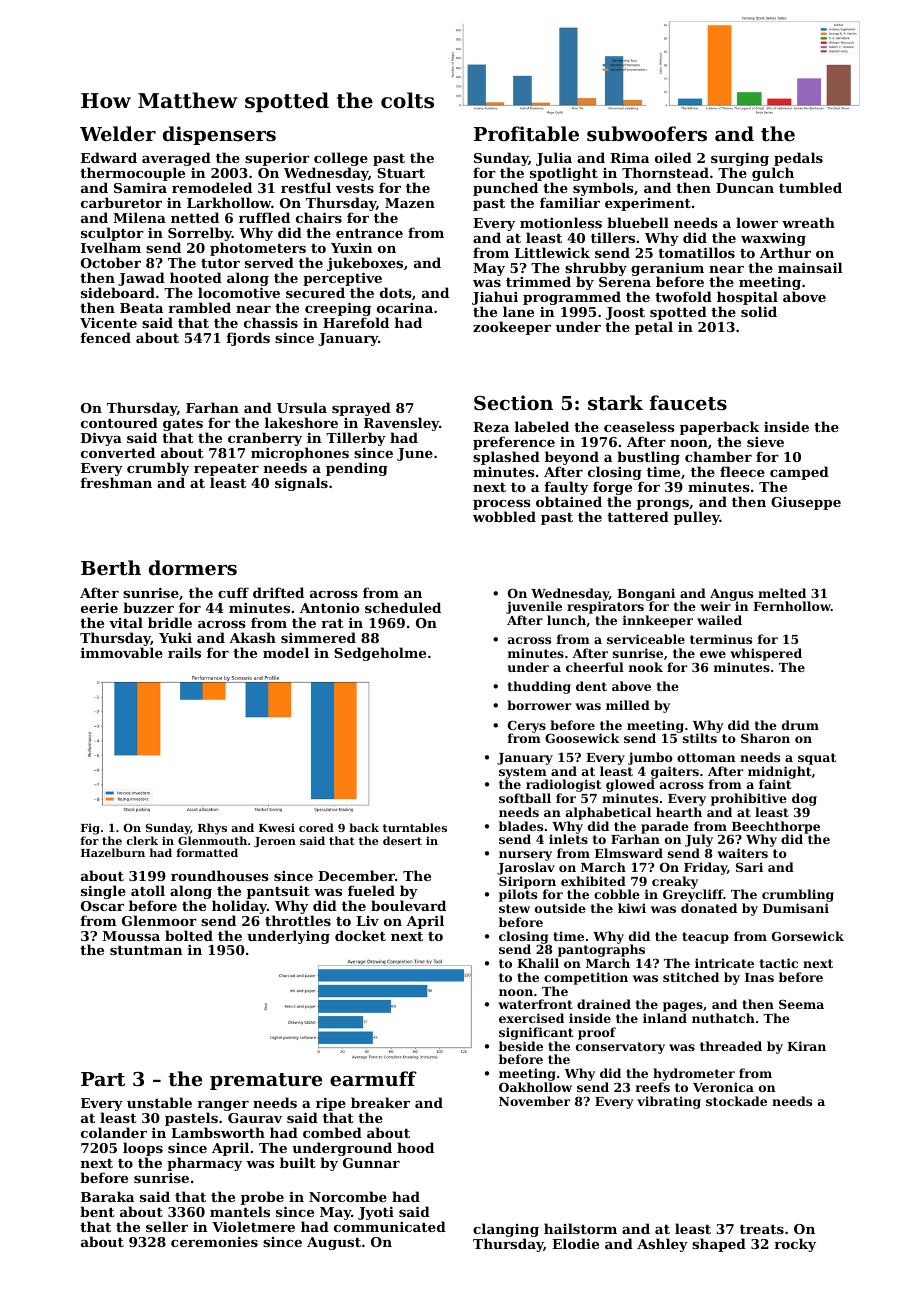 This screenshot has height=1308, width=924. Describe the element at coordinates (683, 1007) in the screenshot. I see `pages` at that location.
